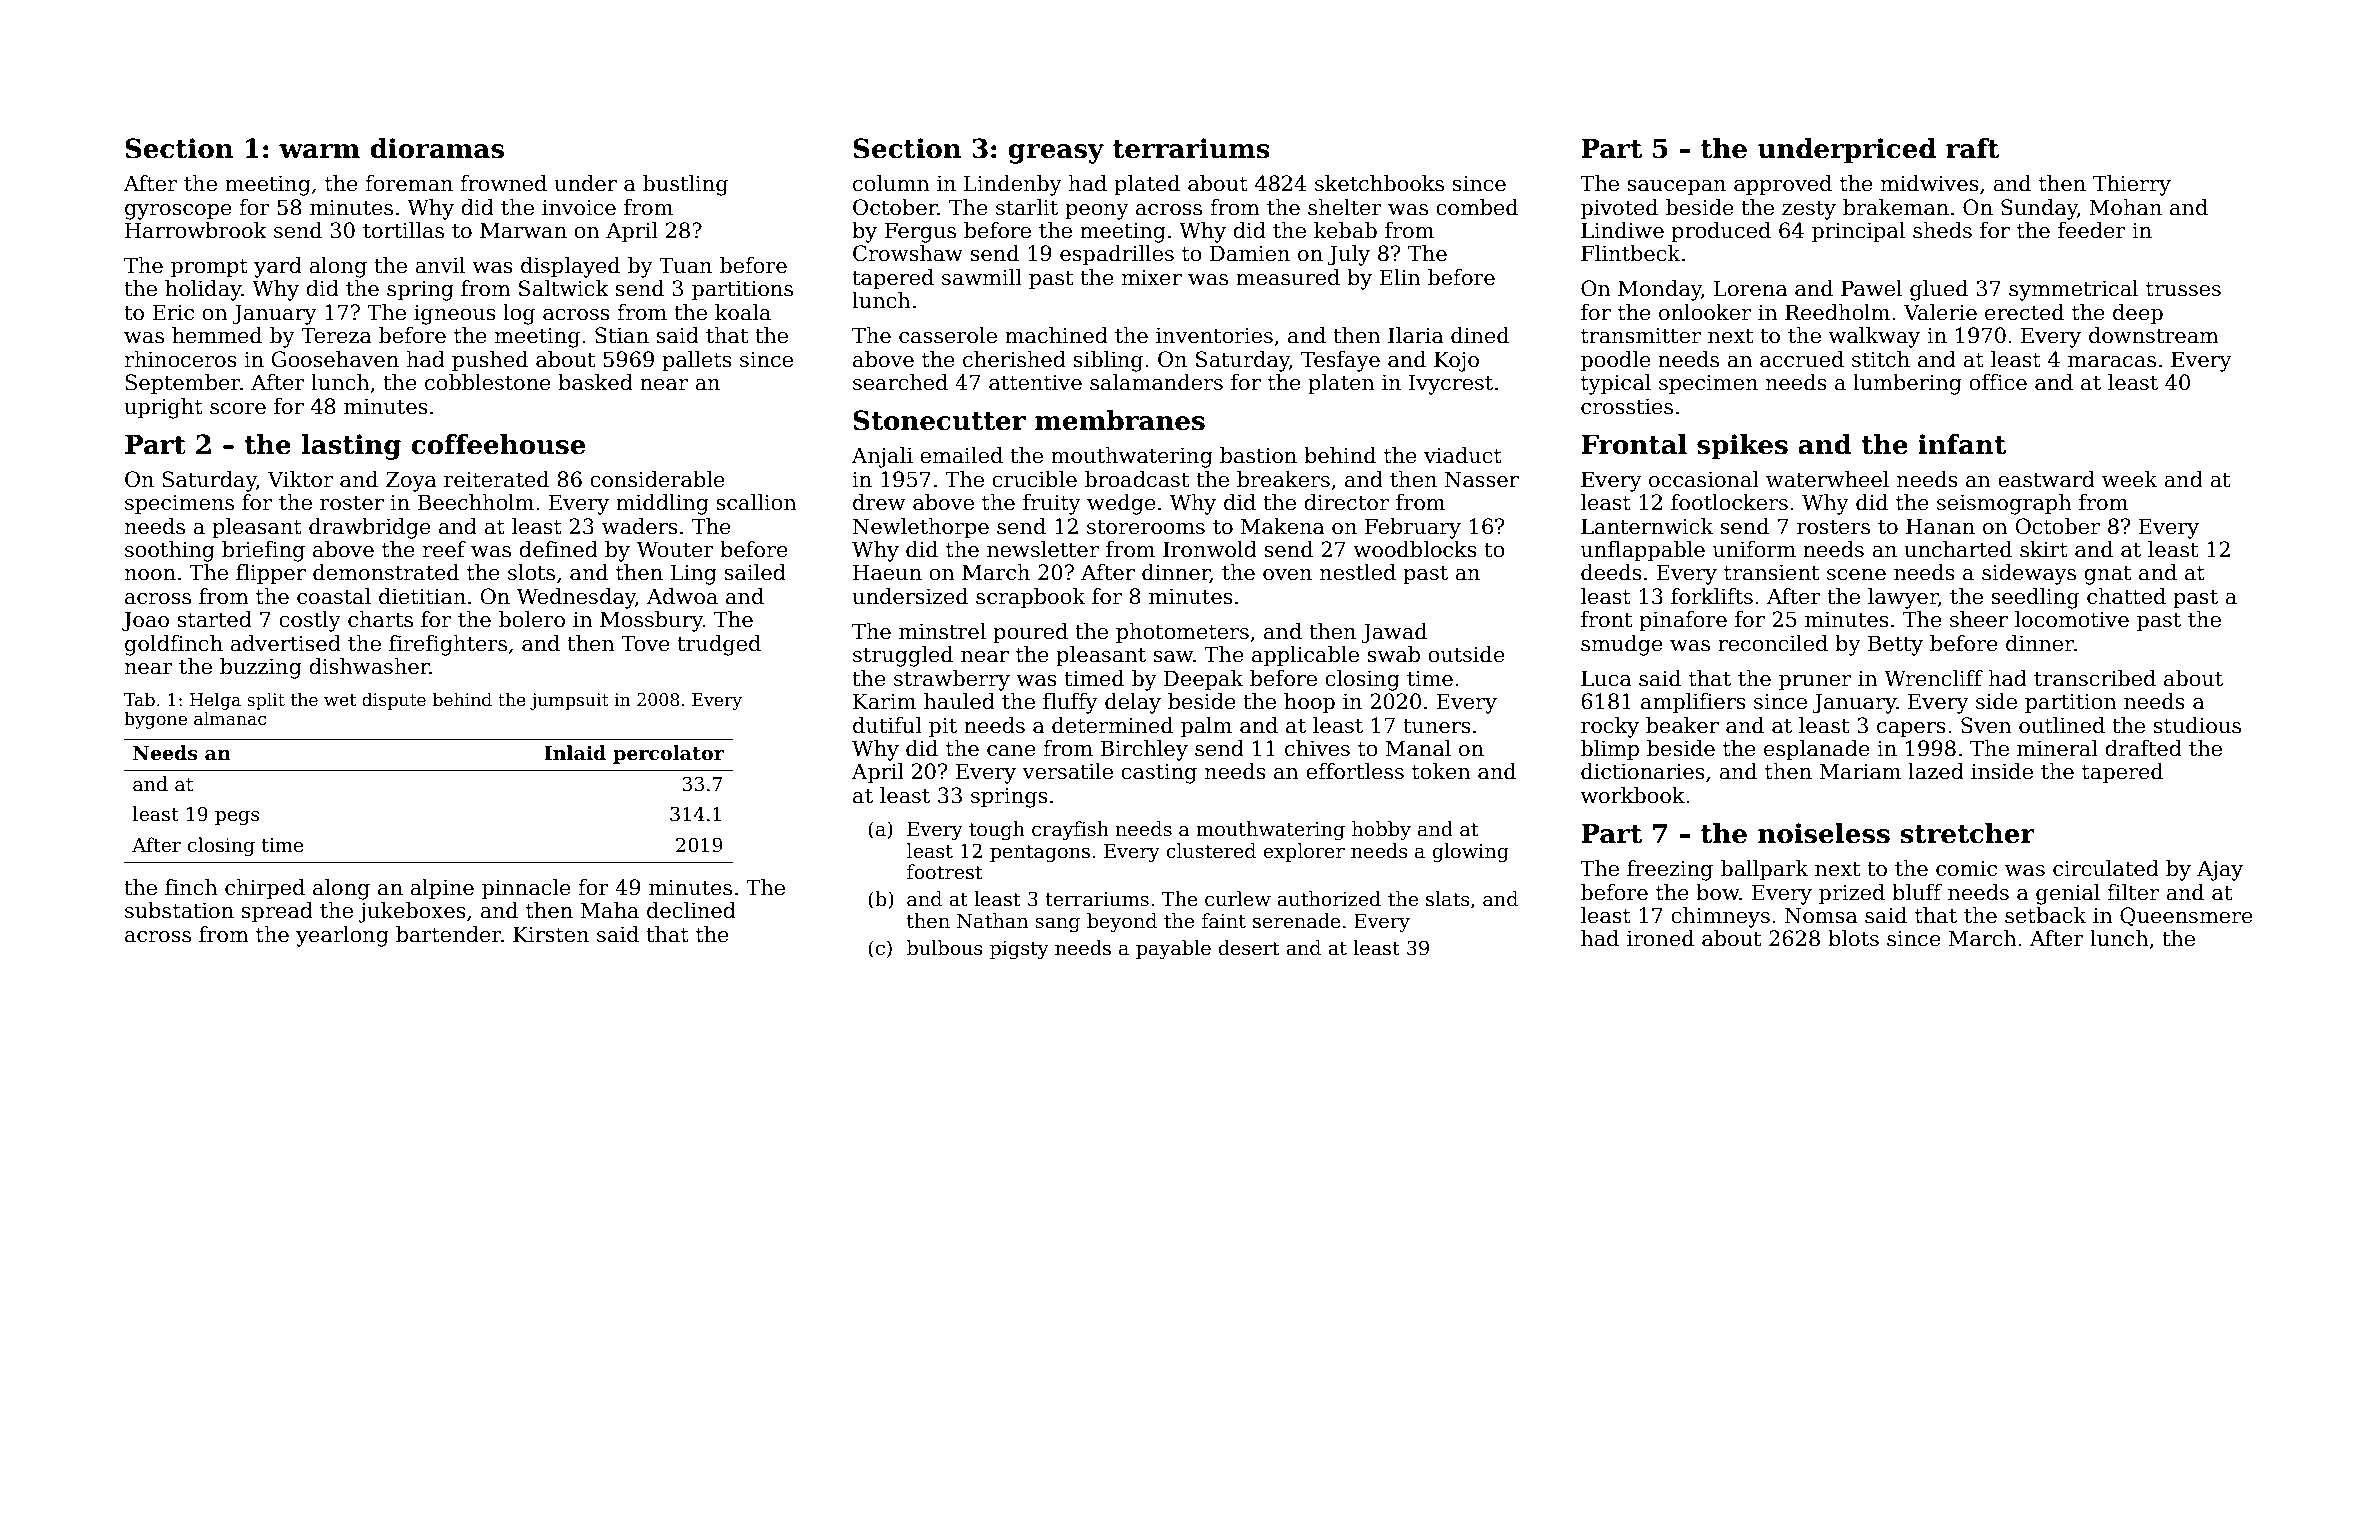 This screenshot has width=2380, height=1540. I want to click on Lindiwe, so click(1622, 230).
